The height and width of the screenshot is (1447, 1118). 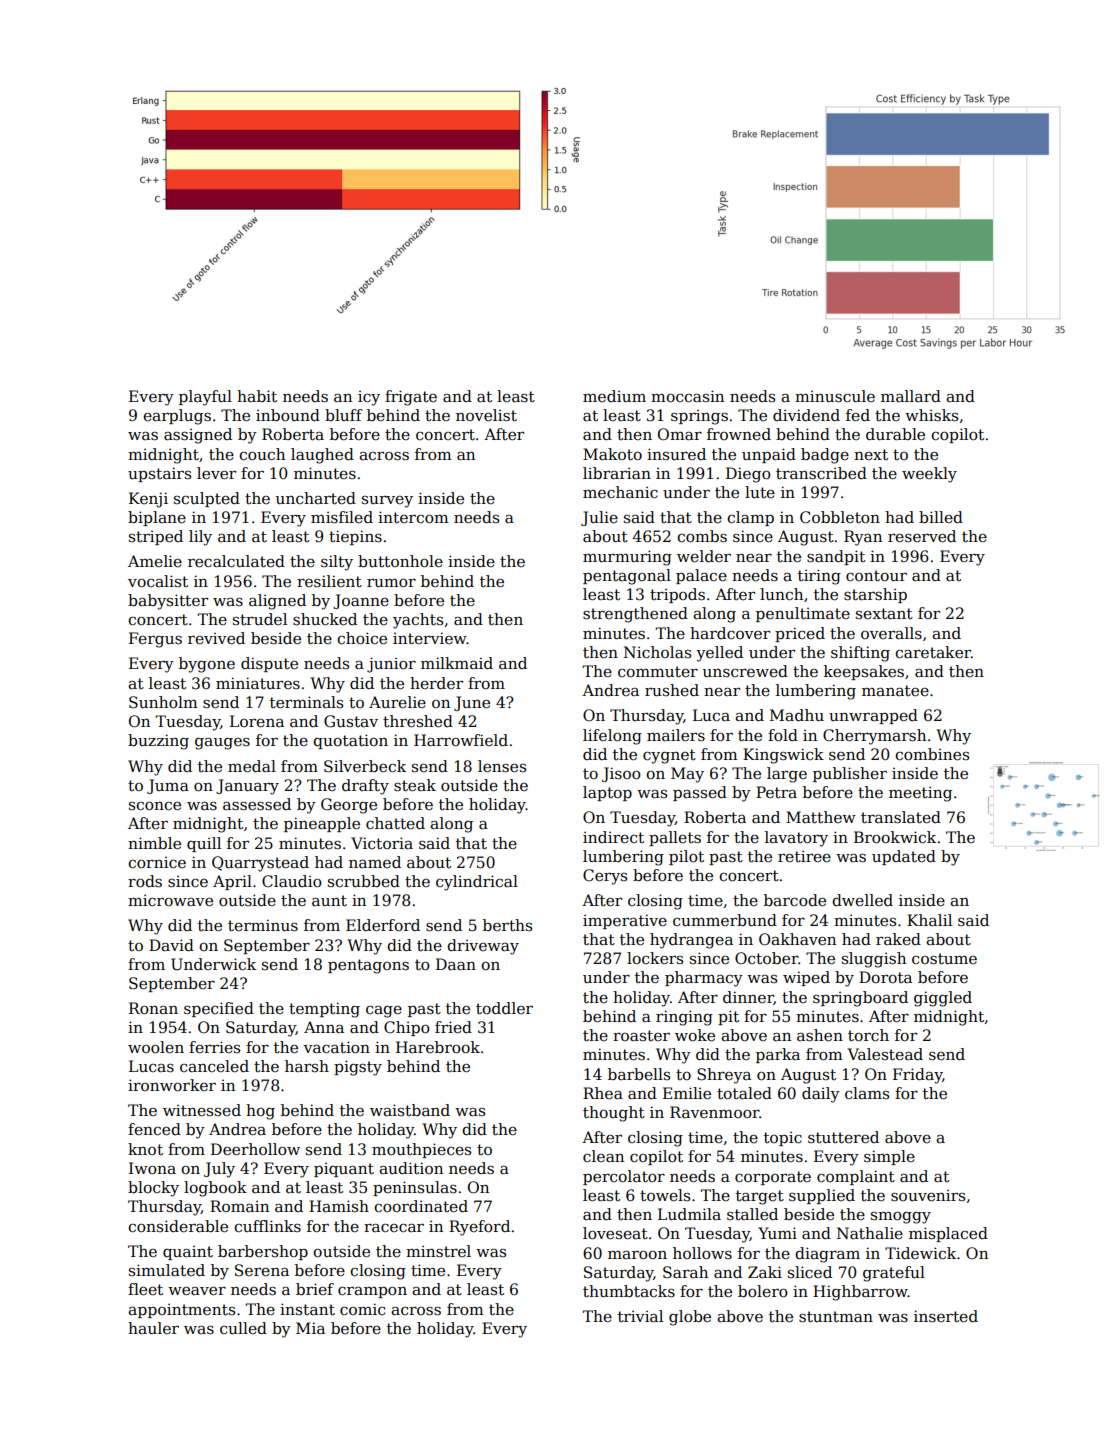 What do you see at coordinates (929, 920) in the screenshot?
I see `Khalil` at bounding box center [929, 920].
